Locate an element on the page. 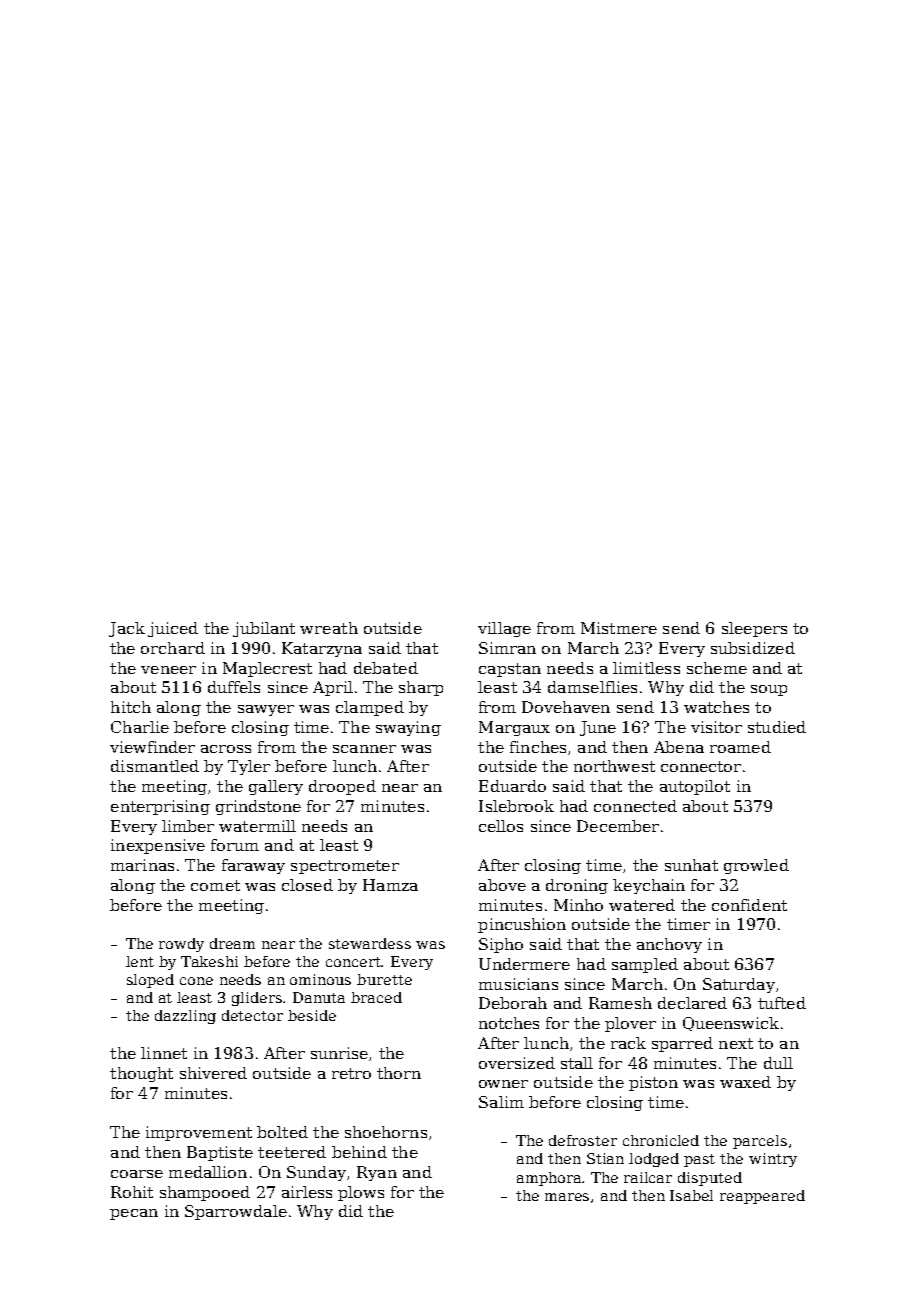 This image has width=924, height=1308. enterprising is located at coordinates (160, 807).
